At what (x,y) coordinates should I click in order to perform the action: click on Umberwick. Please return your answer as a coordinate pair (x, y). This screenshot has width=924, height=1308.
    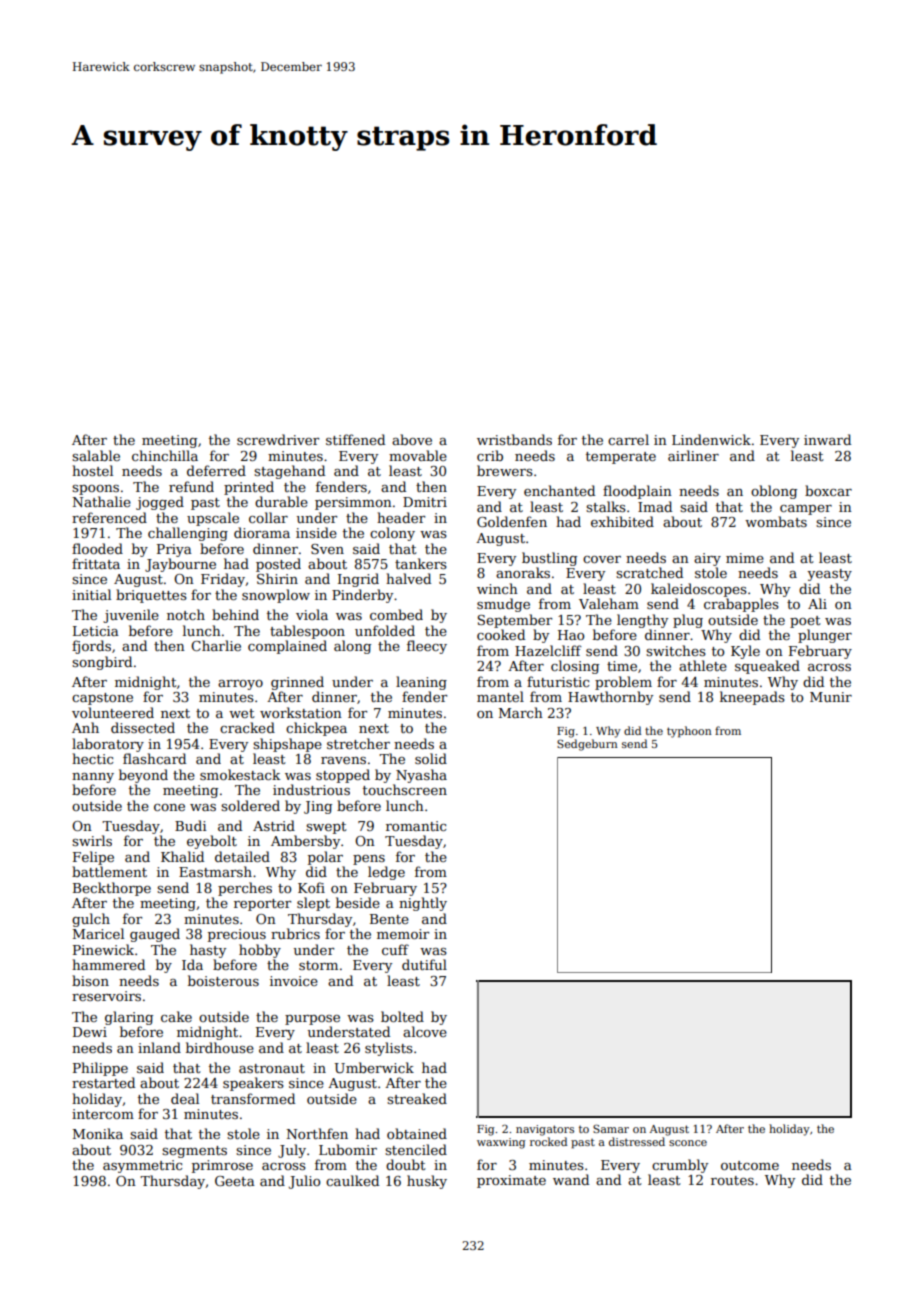
    Looking at the image, I should click on (374, 1067).
